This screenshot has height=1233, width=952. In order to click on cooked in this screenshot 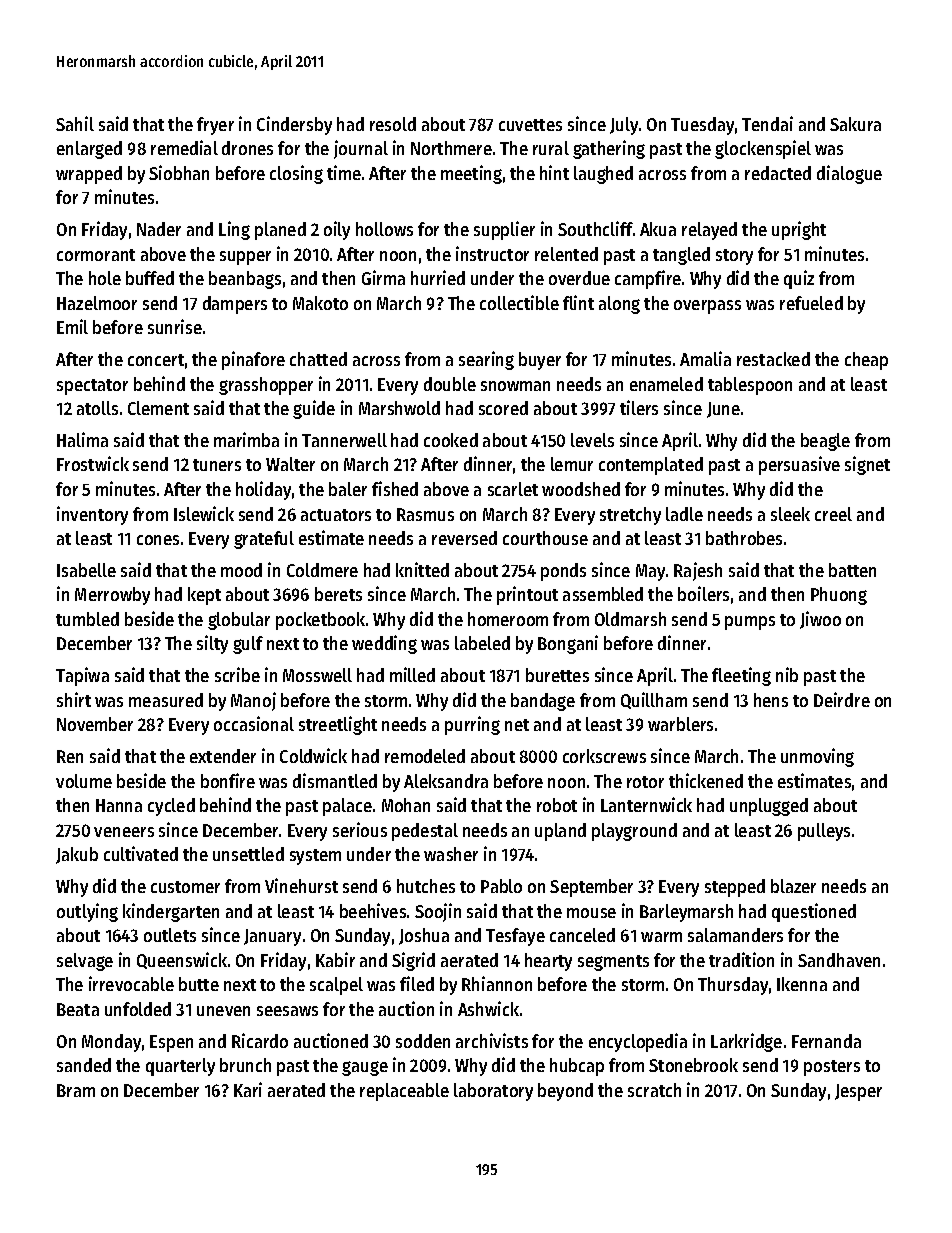, I will do `click(451, 440)`.
